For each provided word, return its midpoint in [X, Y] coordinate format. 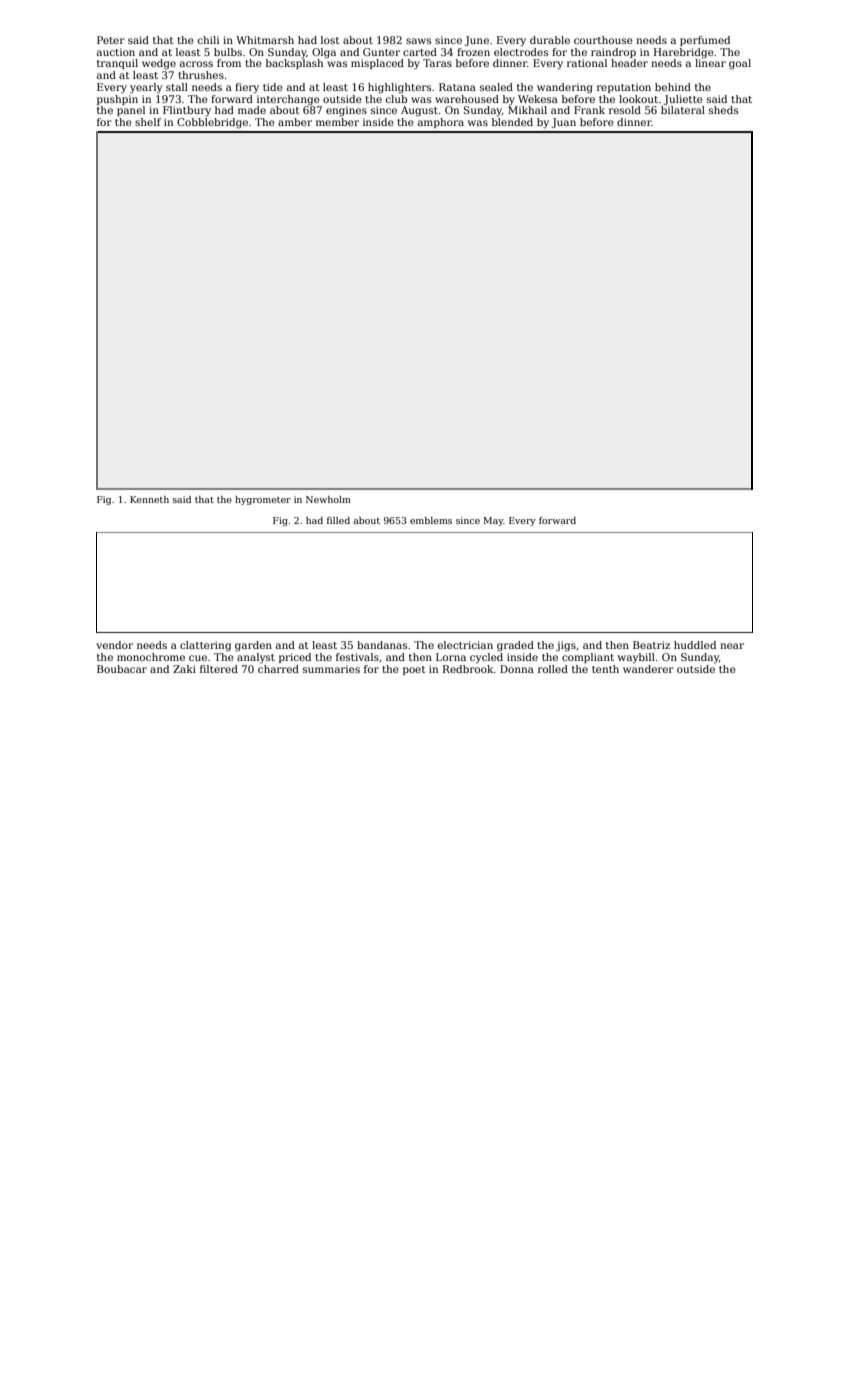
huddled [695, 645]
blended [512, 122]
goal [740, 64]
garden [253, 646]
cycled [486, 658]
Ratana [457, 87]
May [493, 521]
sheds [723, 110]
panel [131, 111]
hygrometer [263, 500]
